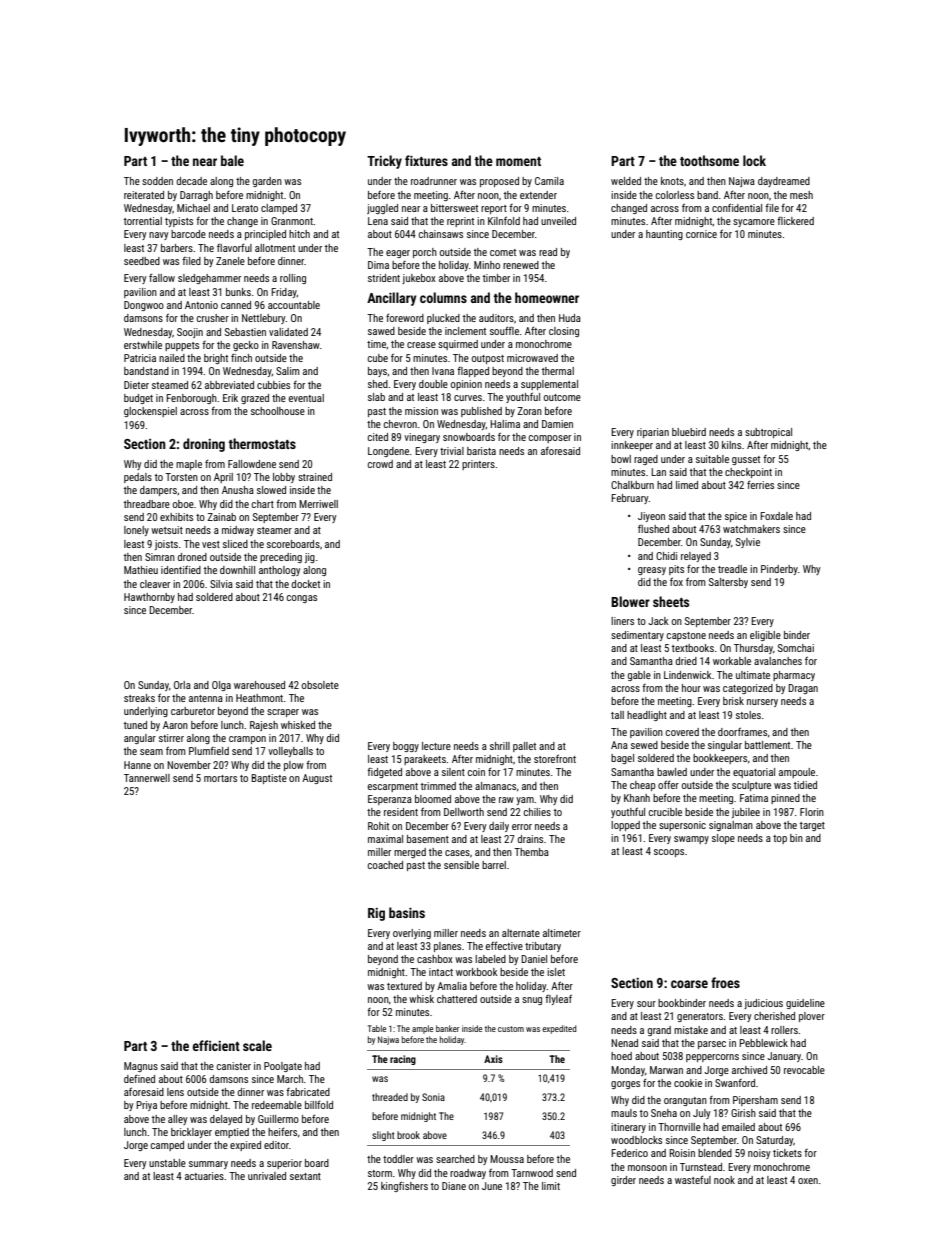 The height and width of the page is (1233, 952). What do you see at coordinates (262, 443) in the page?
I see `thermostats` at bounding box center [262, 443].
